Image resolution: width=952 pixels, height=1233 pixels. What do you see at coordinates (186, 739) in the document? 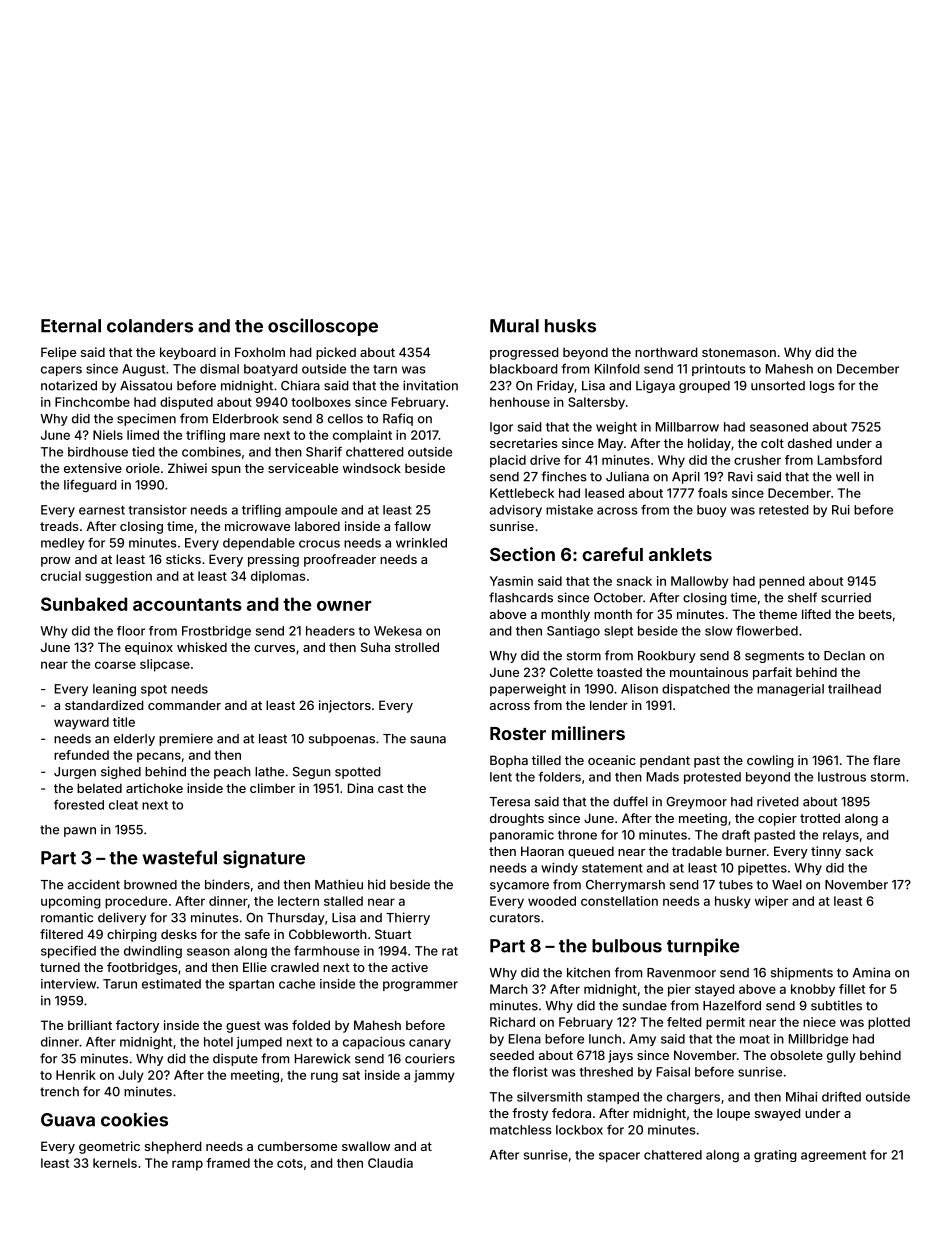
I see `premiere` at bounding box center [186, 739].
